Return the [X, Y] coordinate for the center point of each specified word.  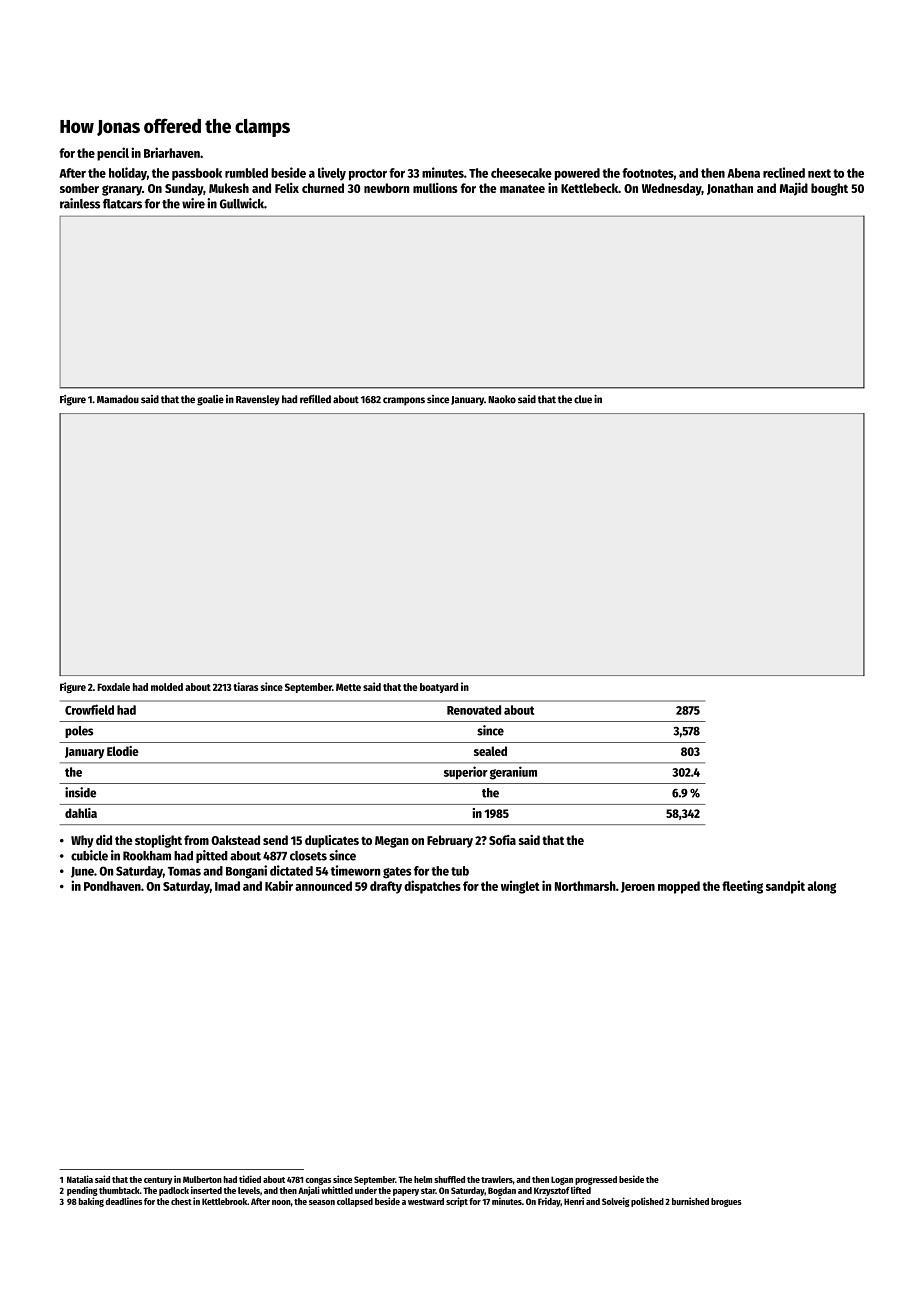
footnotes [648, 173]
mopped [679, 887]
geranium [513, 773]
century [158, 1181]
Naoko [502, 399]
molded [167, 687]
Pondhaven [112, 886]
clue [583, 399]
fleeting [742, 887]
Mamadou [118, 399]
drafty [386, 887]
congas [318, 1181]
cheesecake [521, 173]
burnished [690, 1201]
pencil [113, 154]
